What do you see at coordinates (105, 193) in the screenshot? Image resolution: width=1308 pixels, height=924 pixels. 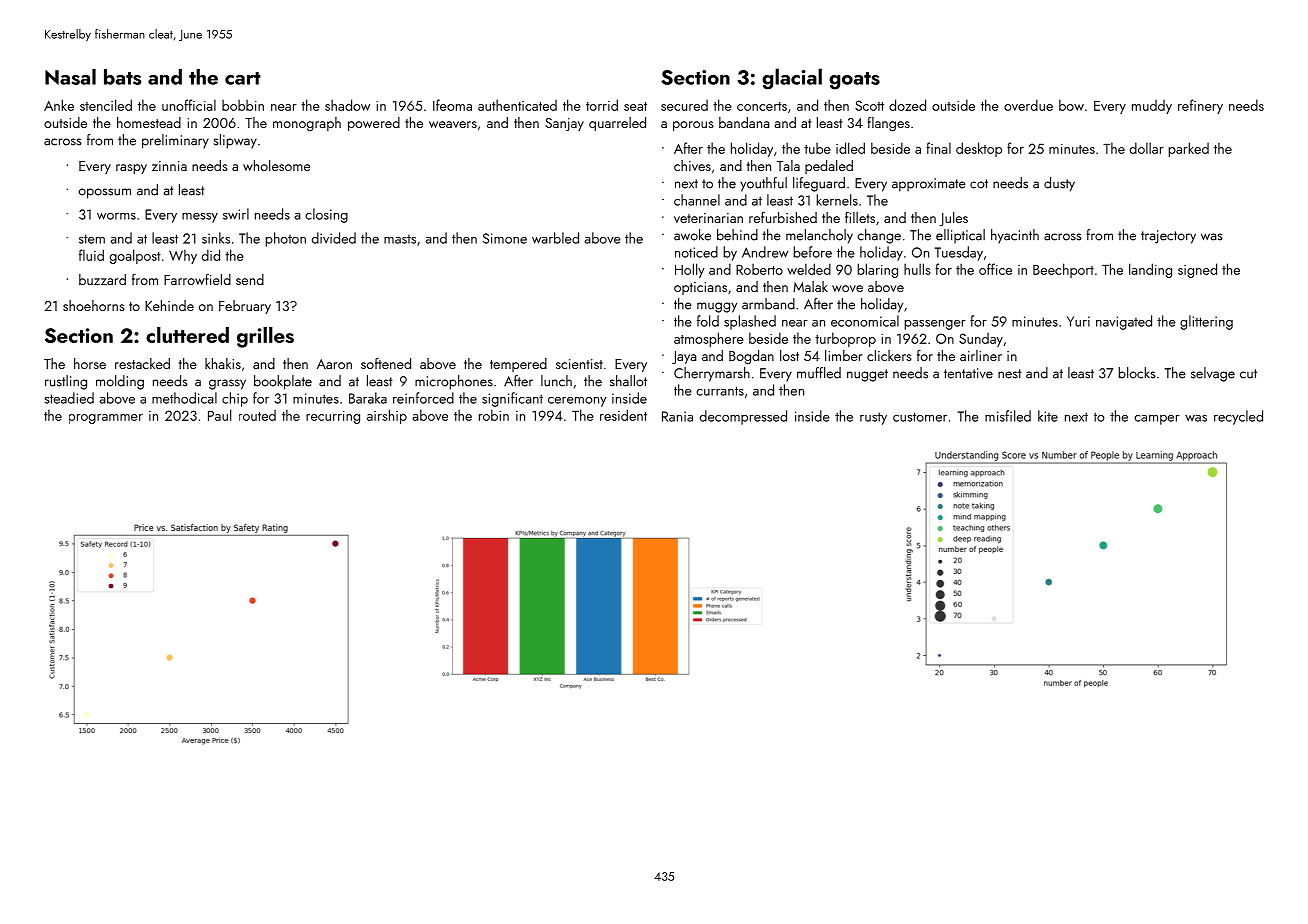 I see `opossum` at bounding box center [105, 193].
